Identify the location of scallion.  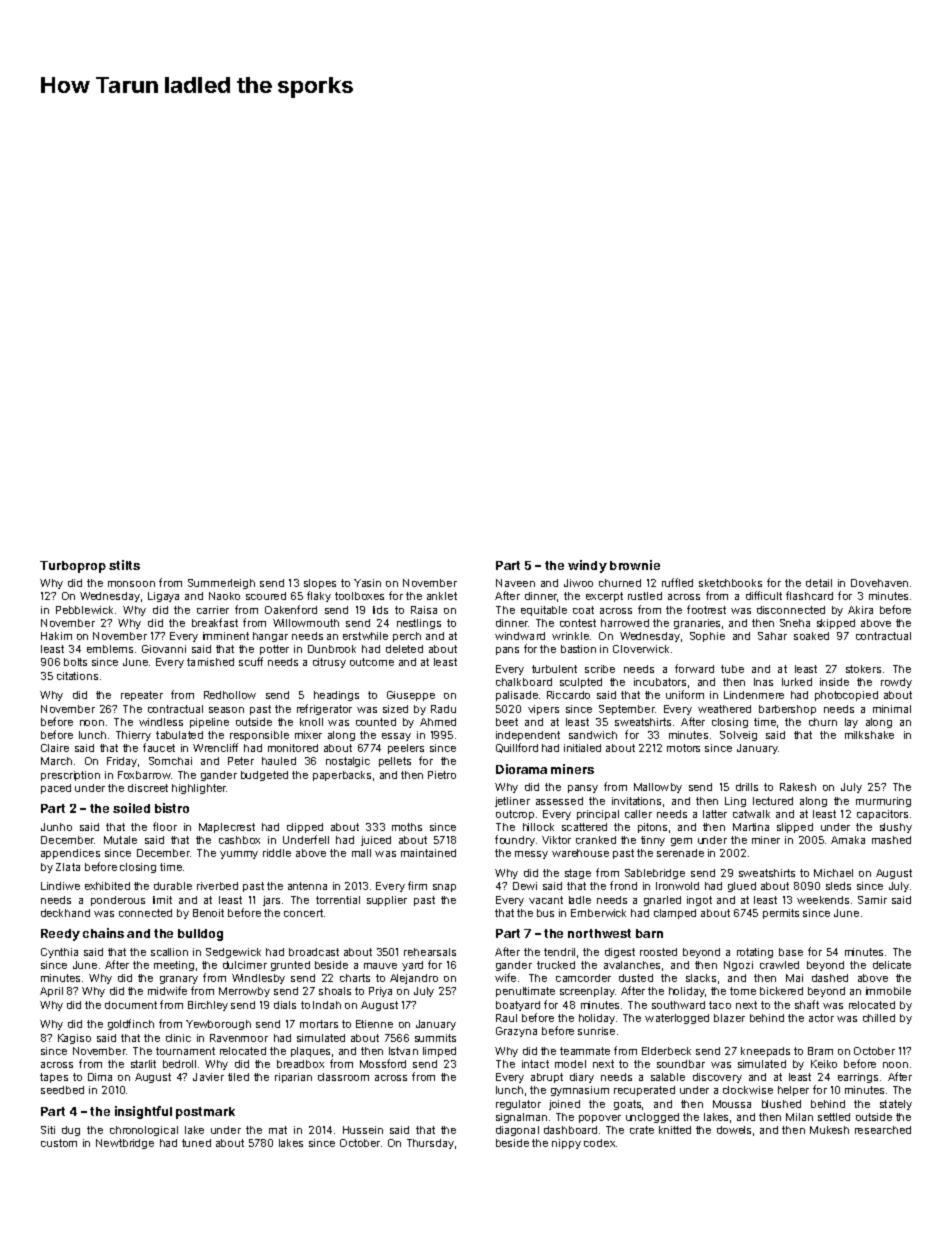
(169, 952).
